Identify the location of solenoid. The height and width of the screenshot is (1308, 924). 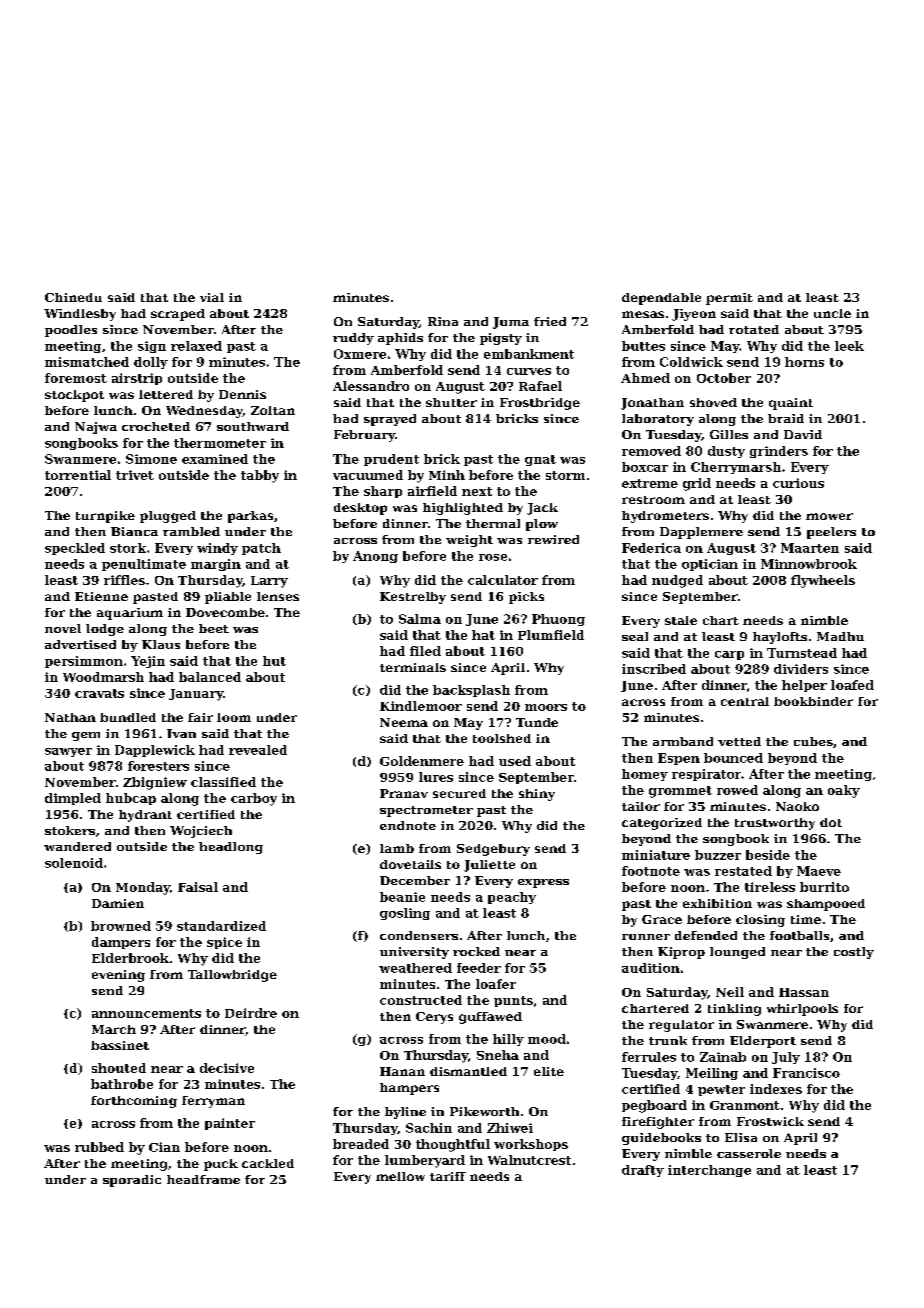
(74, 863).
